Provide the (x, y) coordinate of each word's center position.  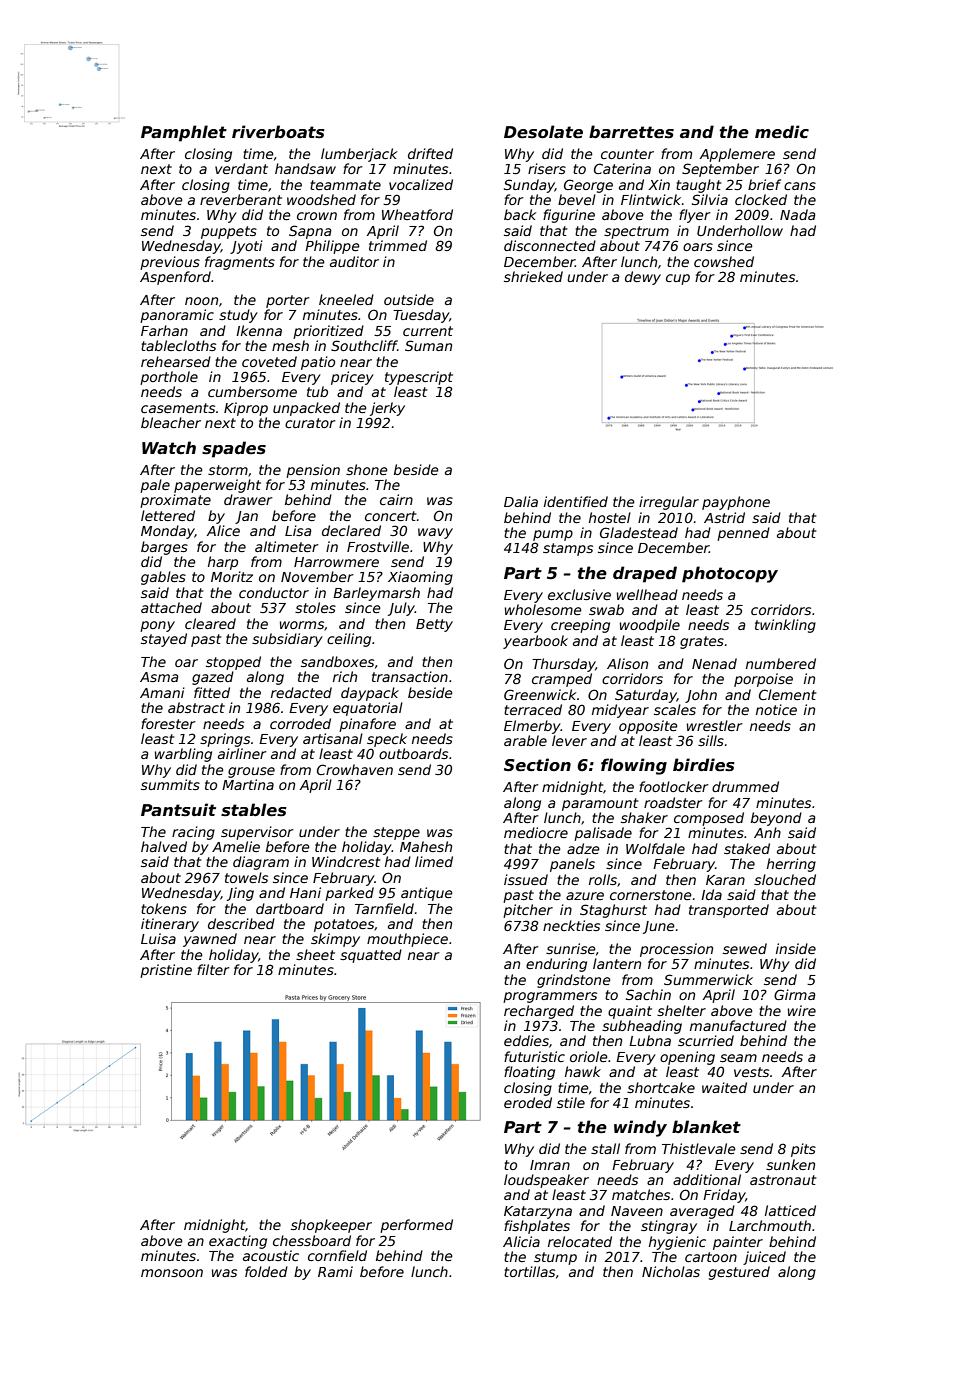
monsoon (172, 1273)
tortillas (529, 1271)
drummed (745, 786)
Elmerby (532, 727)
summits (170, 784)
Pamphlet (184, 133)
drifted (430, 153)
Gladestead (639, 532)
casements (178, 408)
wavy (435, 533)
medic (782, 132)
